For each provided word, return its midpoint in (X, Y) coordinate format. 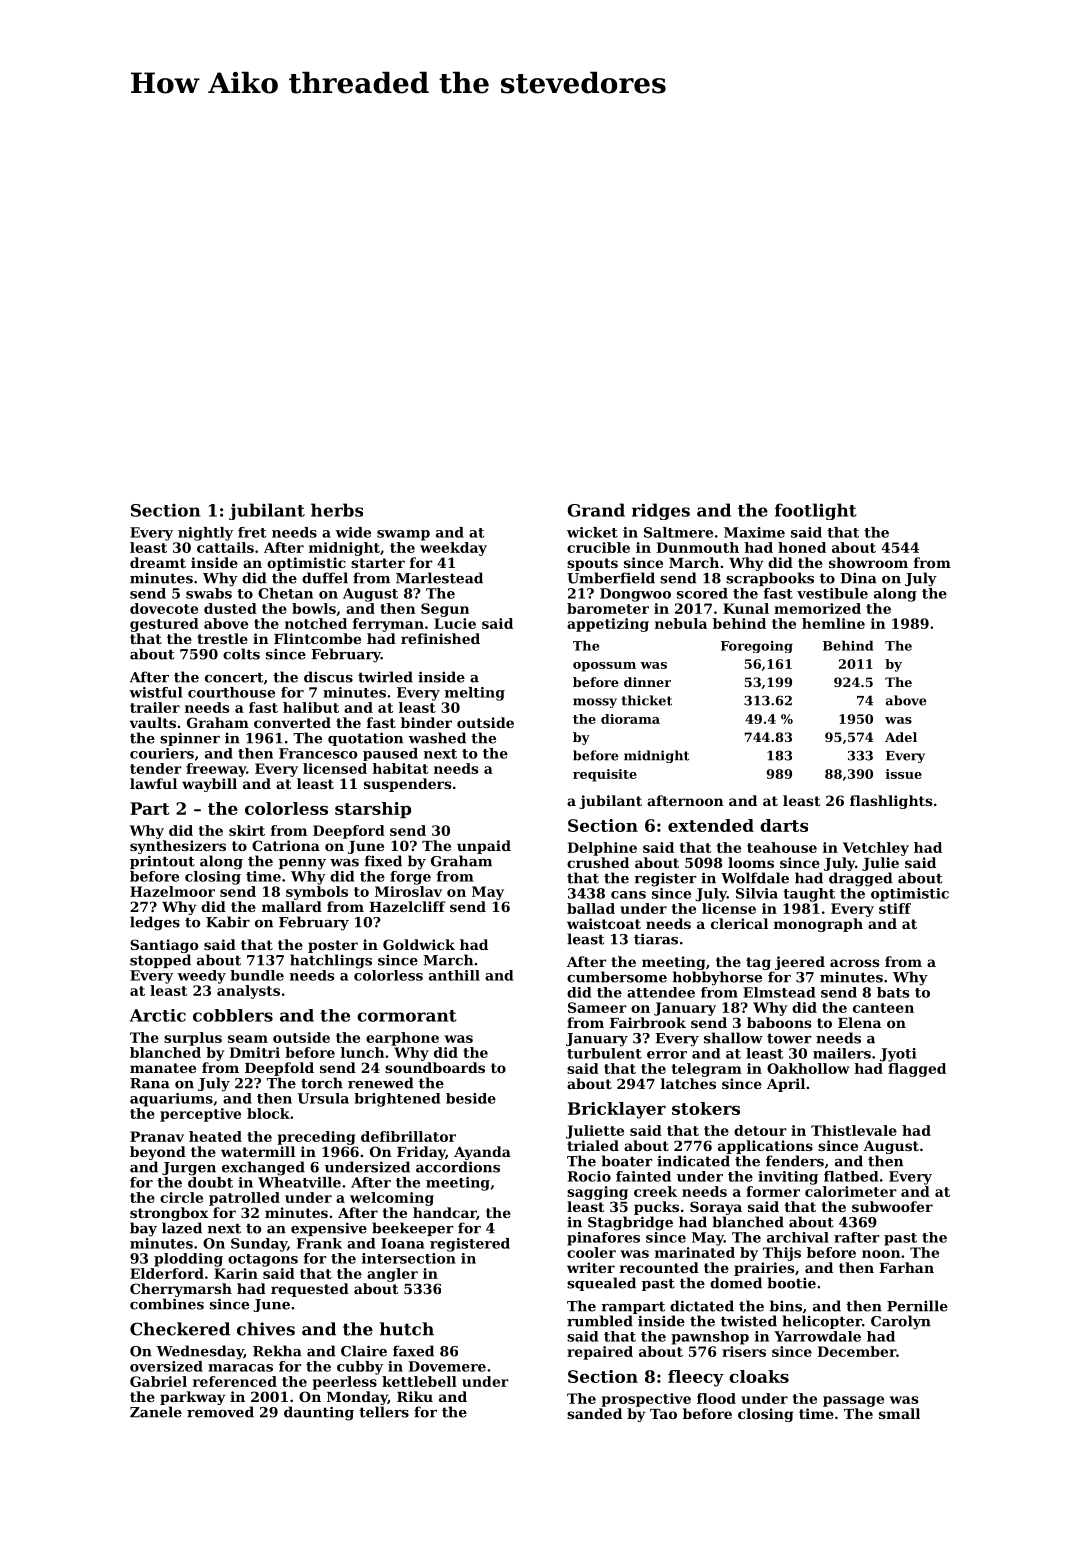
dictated (702, 1306)
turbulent (604, 1053)
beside (471, 1098)
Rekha (277, 1351)
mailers (842, 1053)
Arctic (158, 1015)
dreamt (158, 562)
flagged (917, 1070)
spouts (592, 564)
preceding (316, 1138)
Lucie (455, 623)
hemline (833, 623)
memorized (817, 608)
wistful (155, 692)
